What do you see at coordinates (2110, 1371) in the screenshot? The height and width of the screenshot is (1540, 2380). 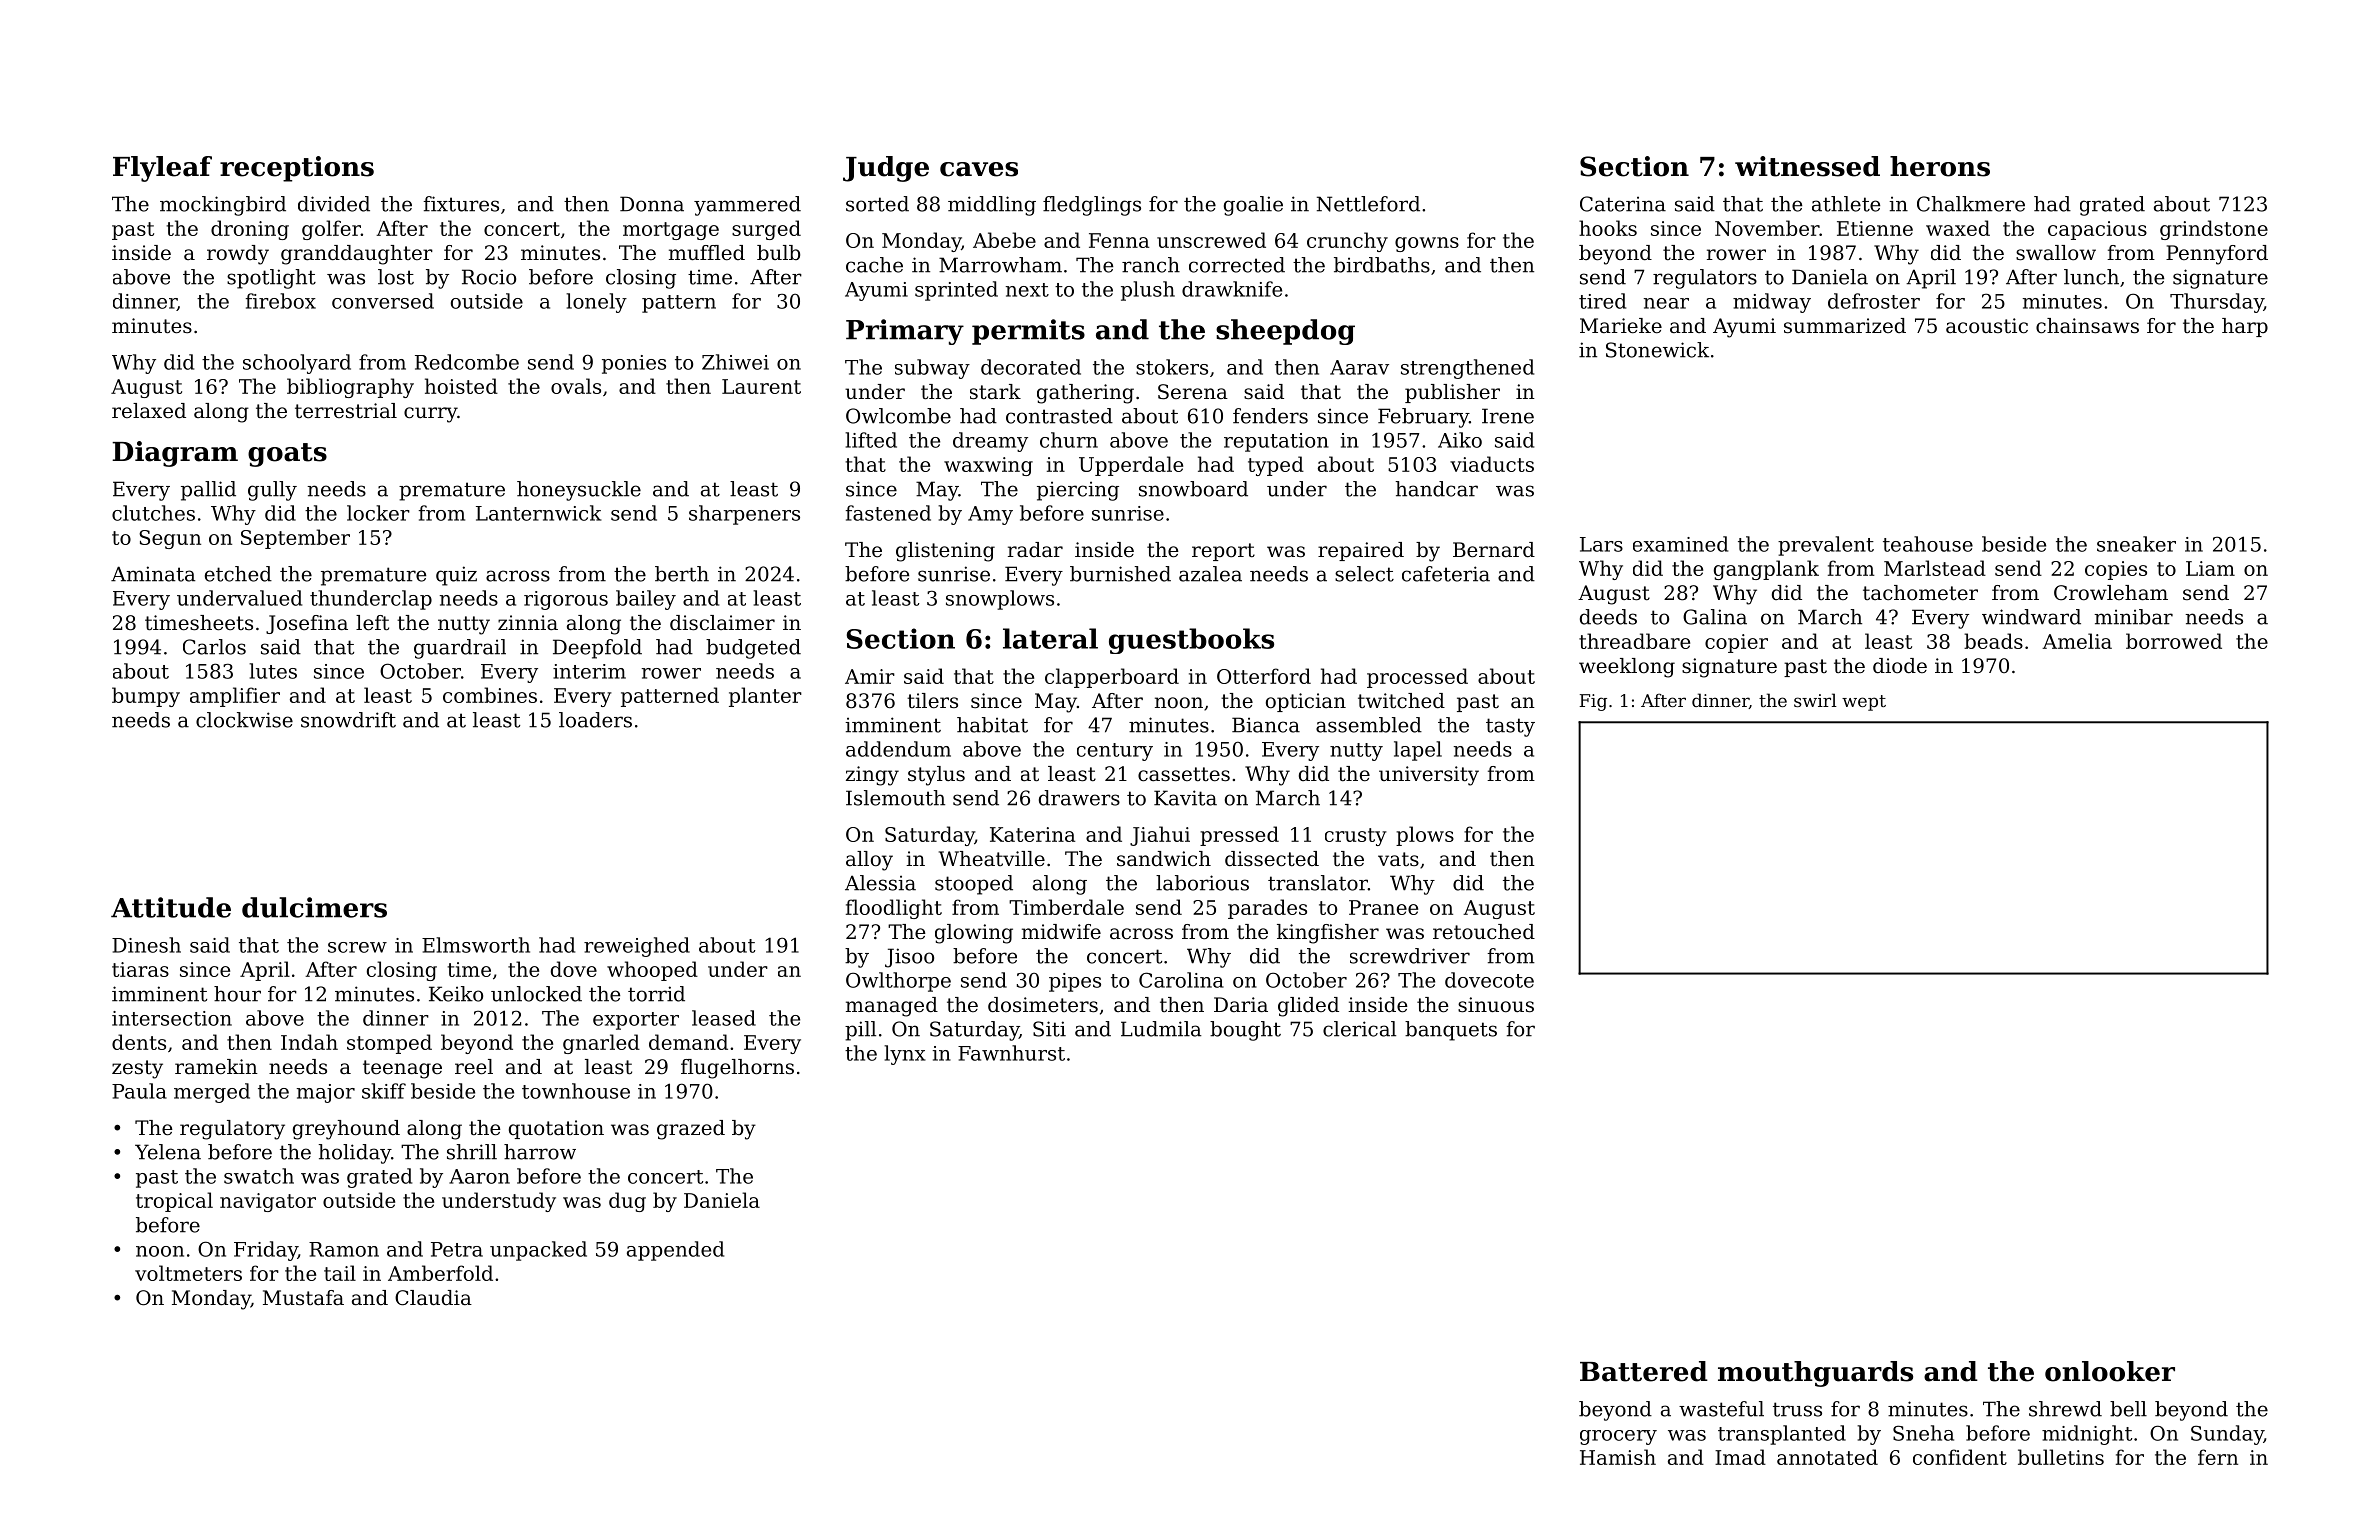 I see `onlooker` at bounding box center [2110, 1371].
